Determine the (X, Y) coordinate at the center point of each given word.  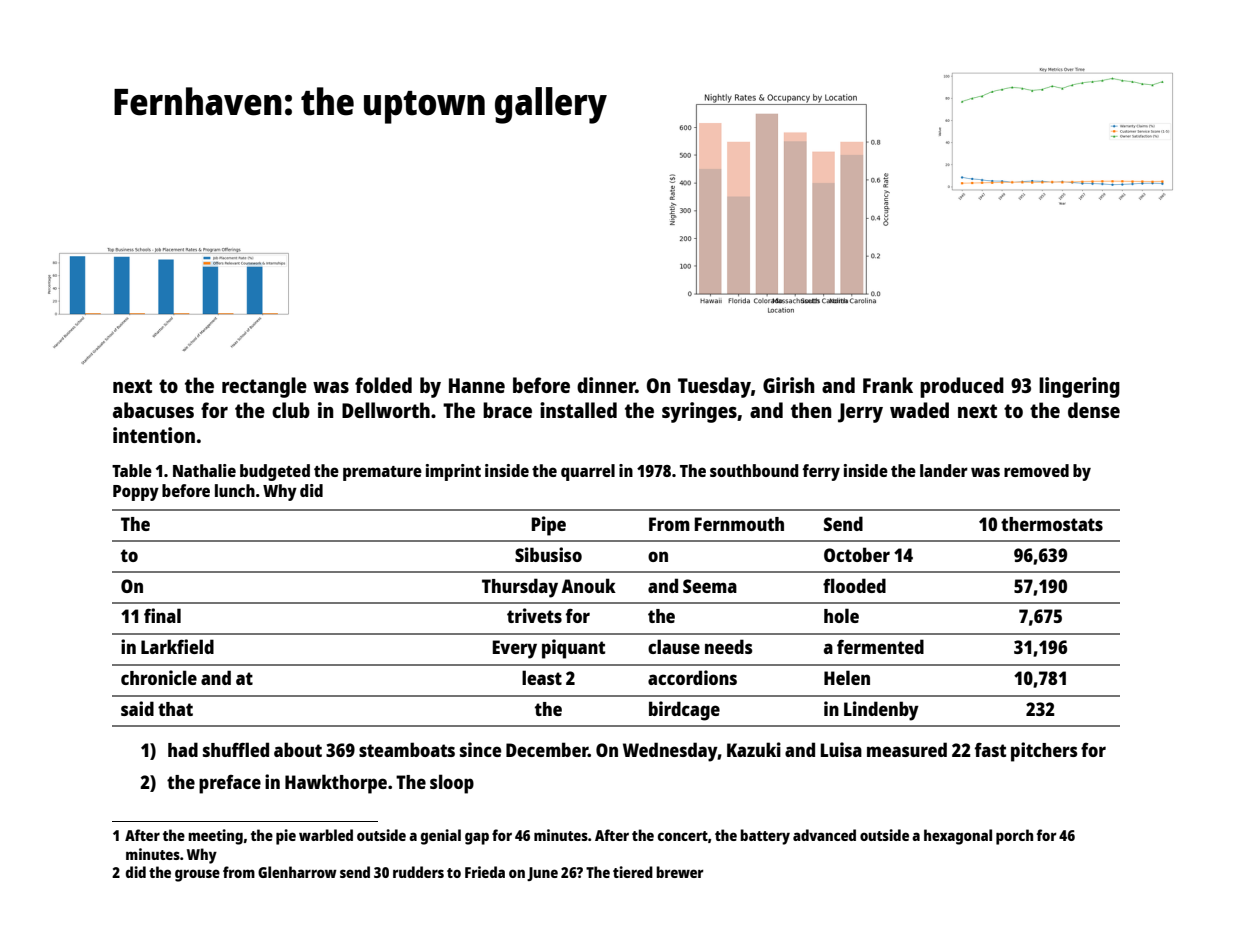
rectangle (264, 387)
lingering (1079, 387)
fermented (880, 646)
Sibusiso (548, 554)
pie (286, 837)
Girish (789, 385)
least (542, 677)
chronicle (159, 677)
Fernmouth (739, 524)
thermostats (1052, 524)
